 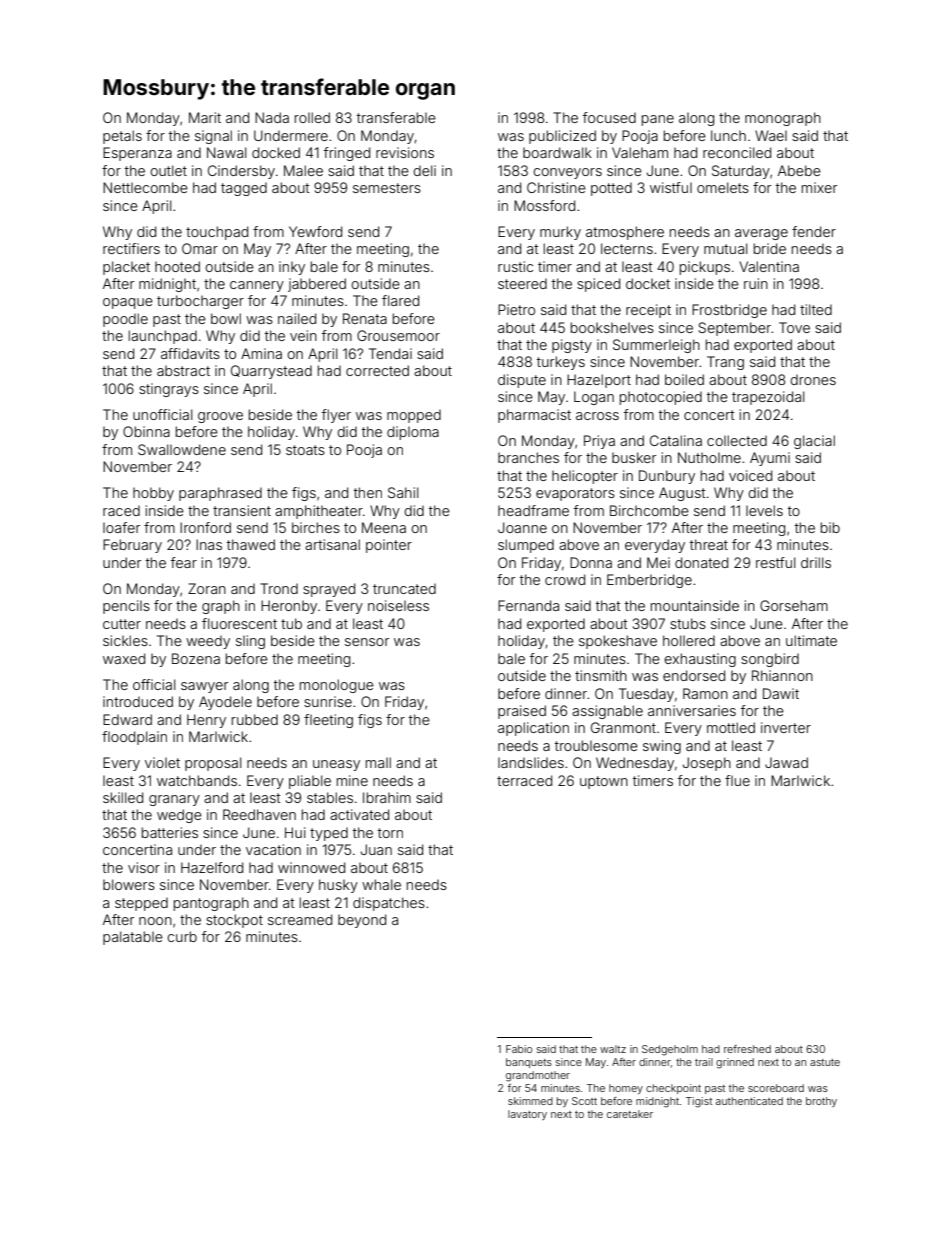 I want to click on Mossford, so click(x=544, y=205).
